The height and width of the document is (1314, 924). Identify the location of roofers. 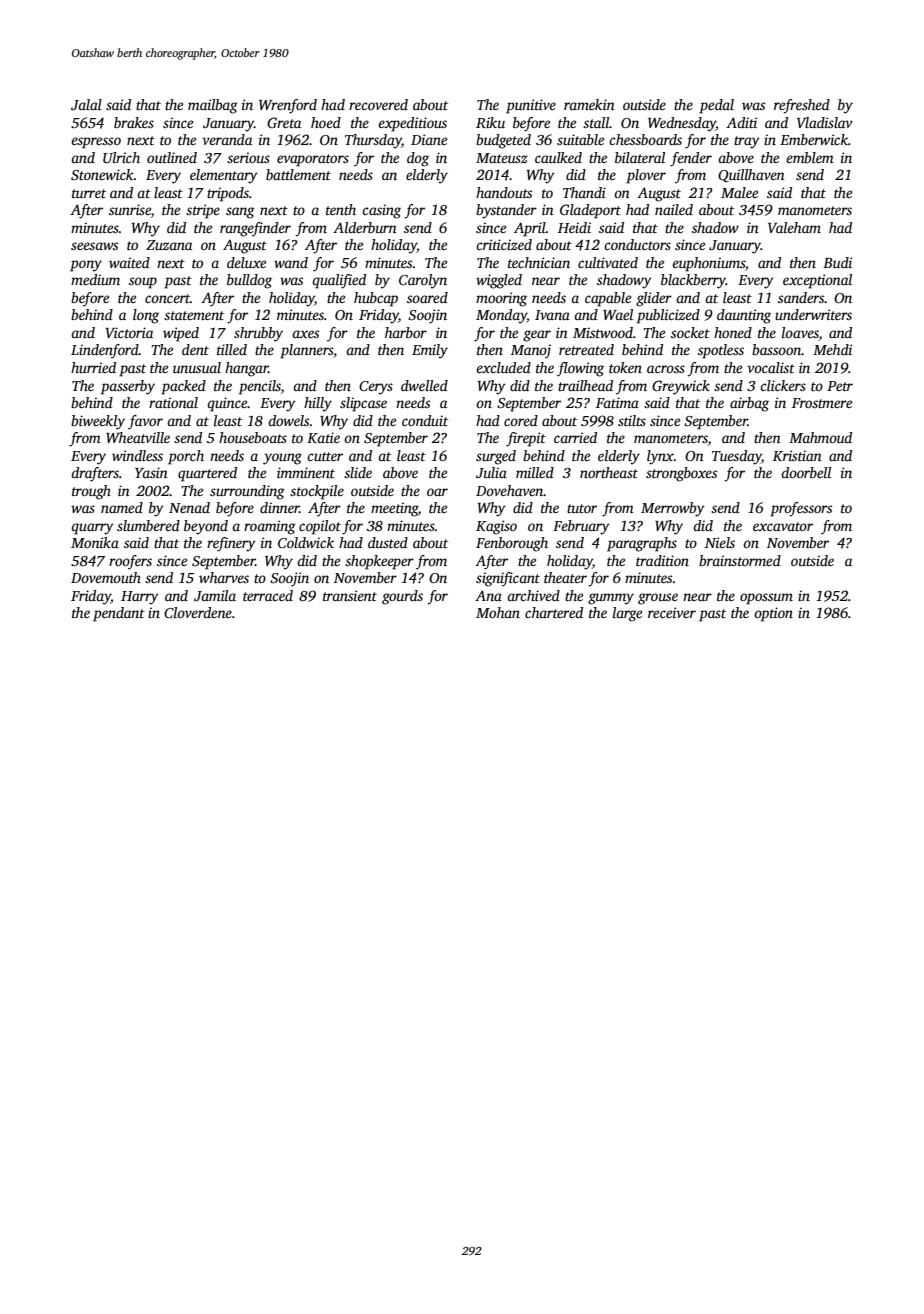
(130, 562).
